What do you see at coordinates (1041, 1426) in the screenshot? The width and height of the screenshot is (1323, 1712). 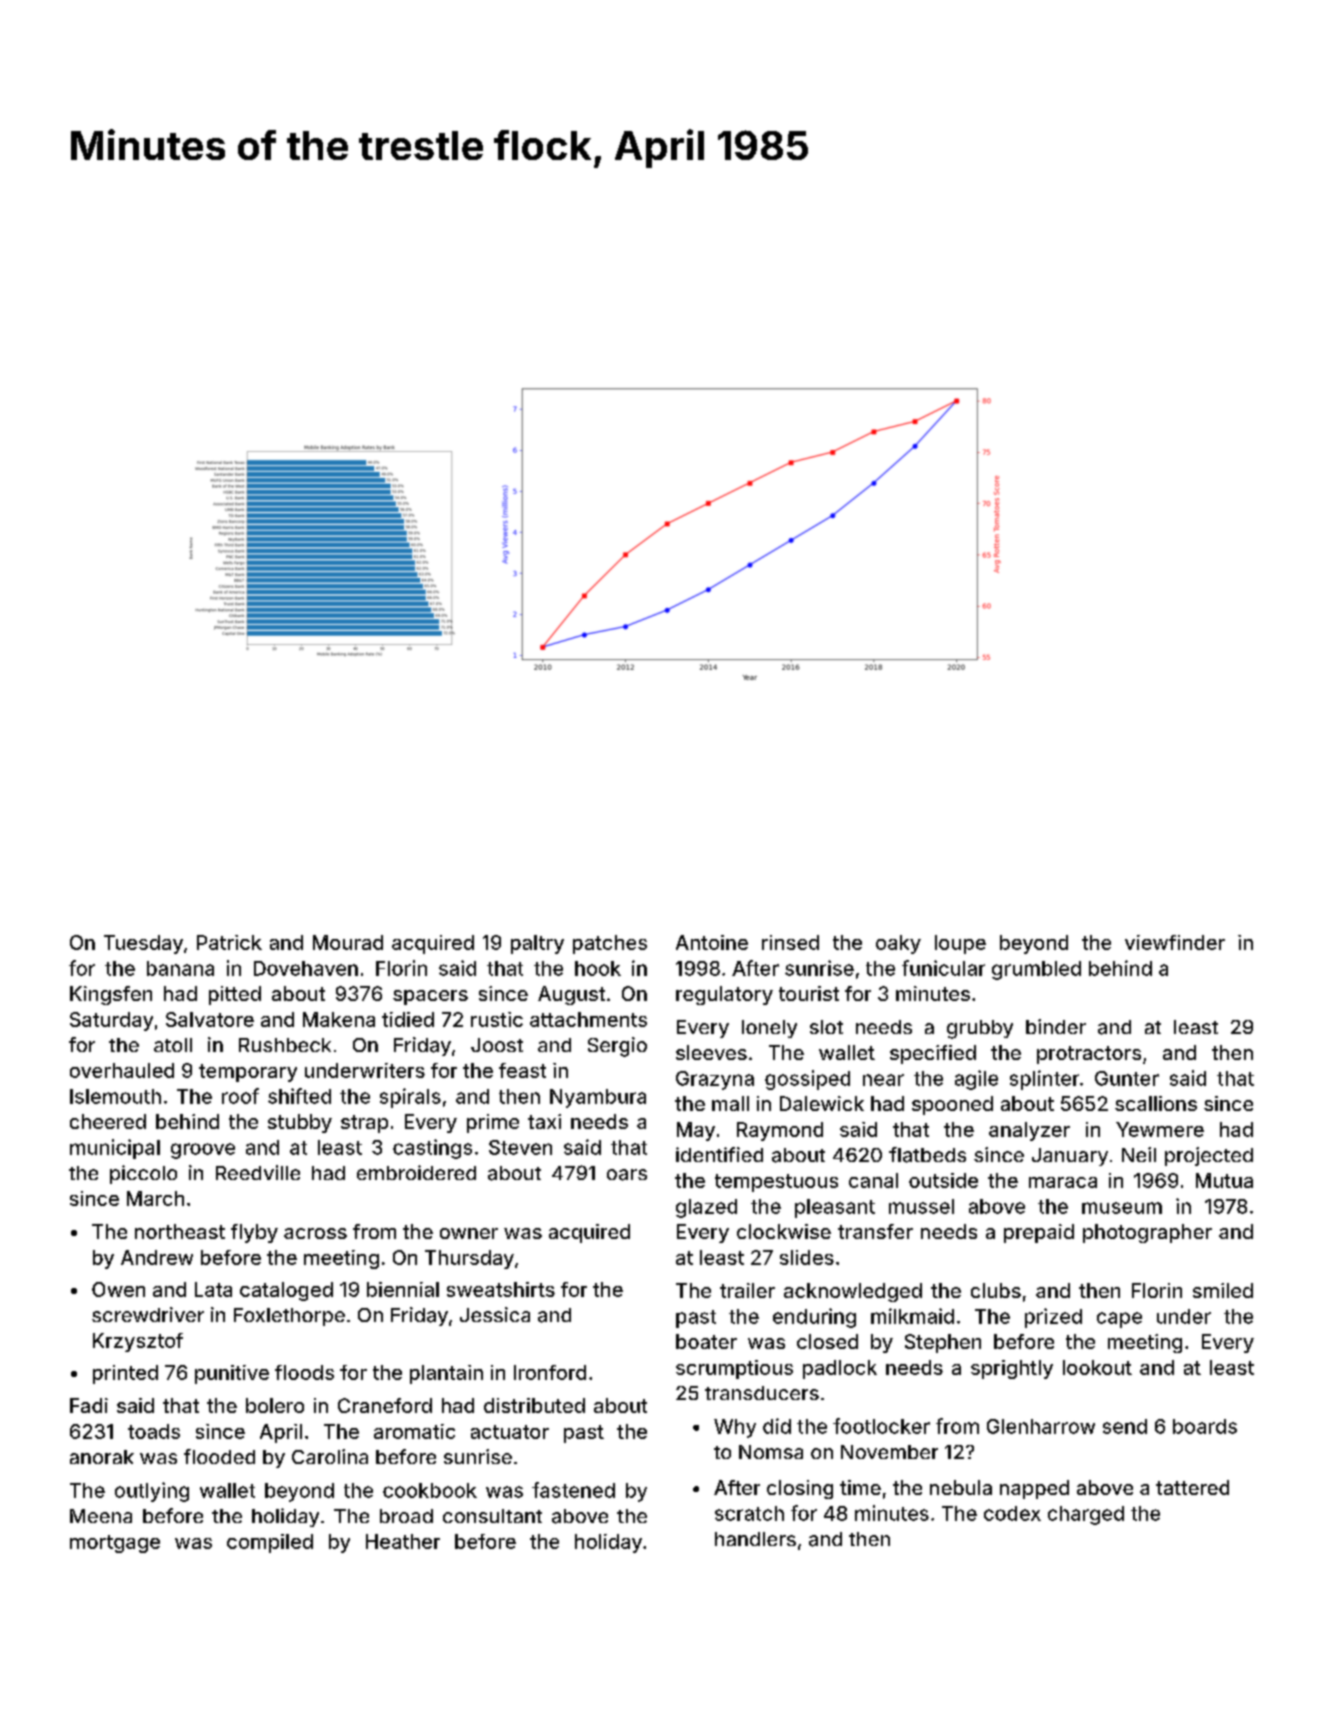 I see `Glenharrow` at bounding box center [1041, 1426].
